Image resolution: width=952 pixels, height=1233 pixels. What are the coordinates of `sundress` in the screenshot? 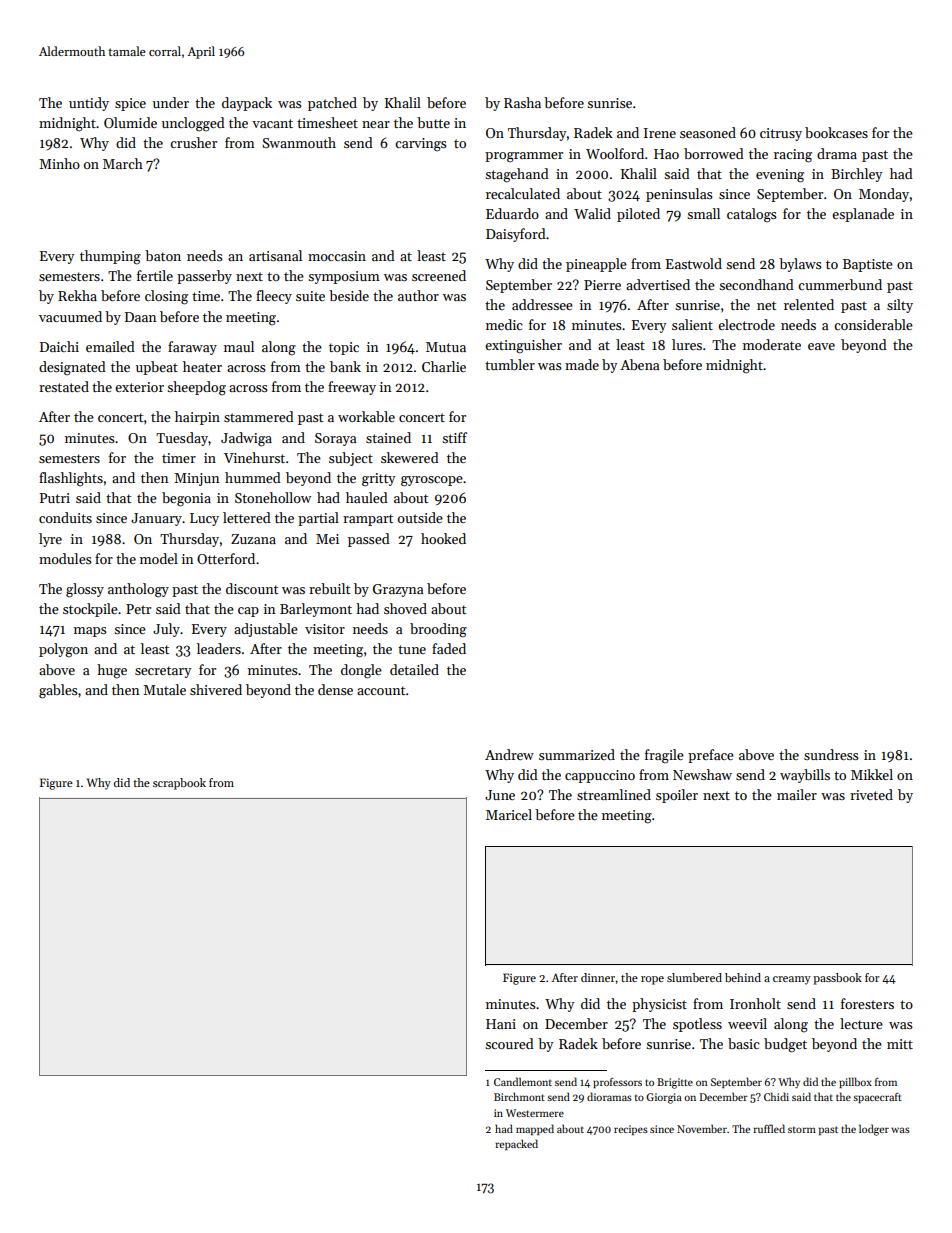 It's located at (831, 754).
